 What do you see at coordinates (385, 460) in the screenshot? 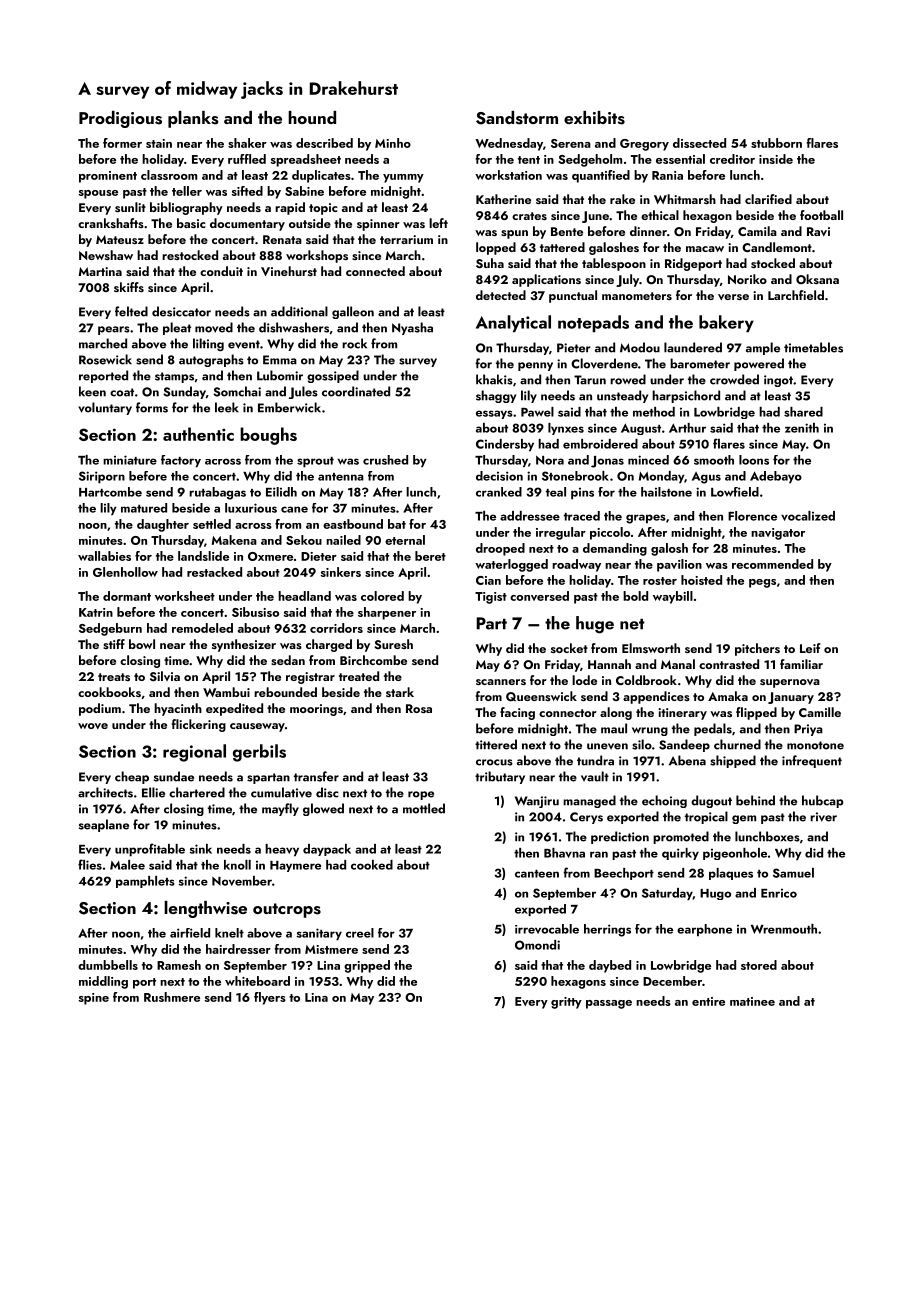
I see `crushed` at bounding box center [385, 460].
